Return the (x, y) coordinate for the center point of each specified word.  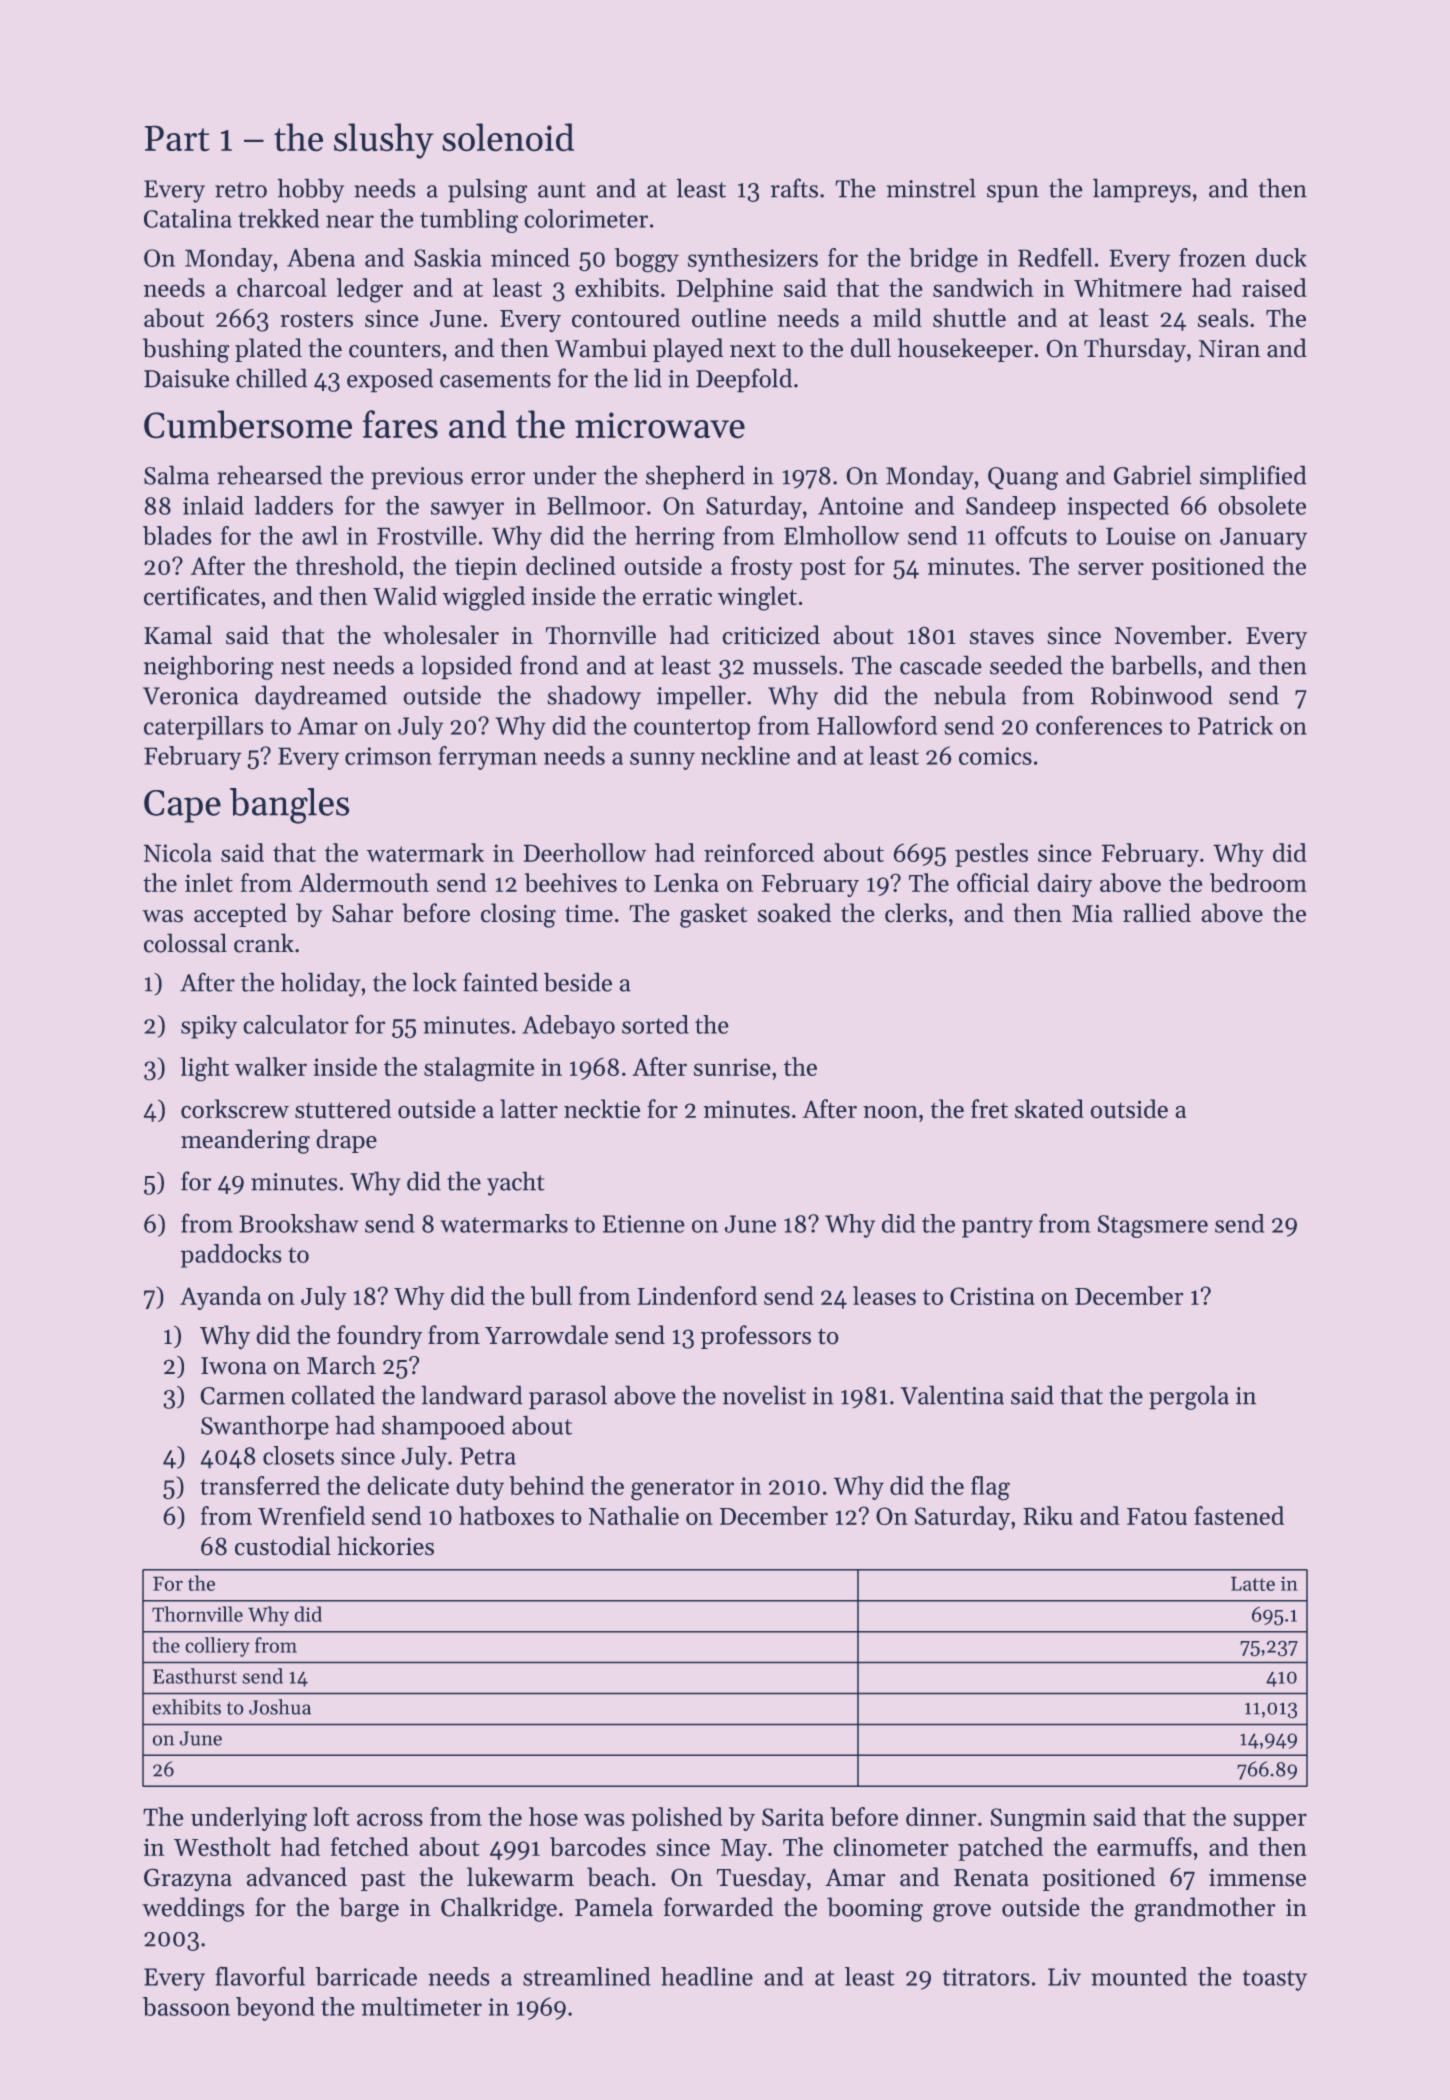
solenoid (508, 137)
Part (177, 138)
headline (707, 1976)
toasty (1275, 1980)
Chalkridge (499, 1909)
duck (1281, 257)
